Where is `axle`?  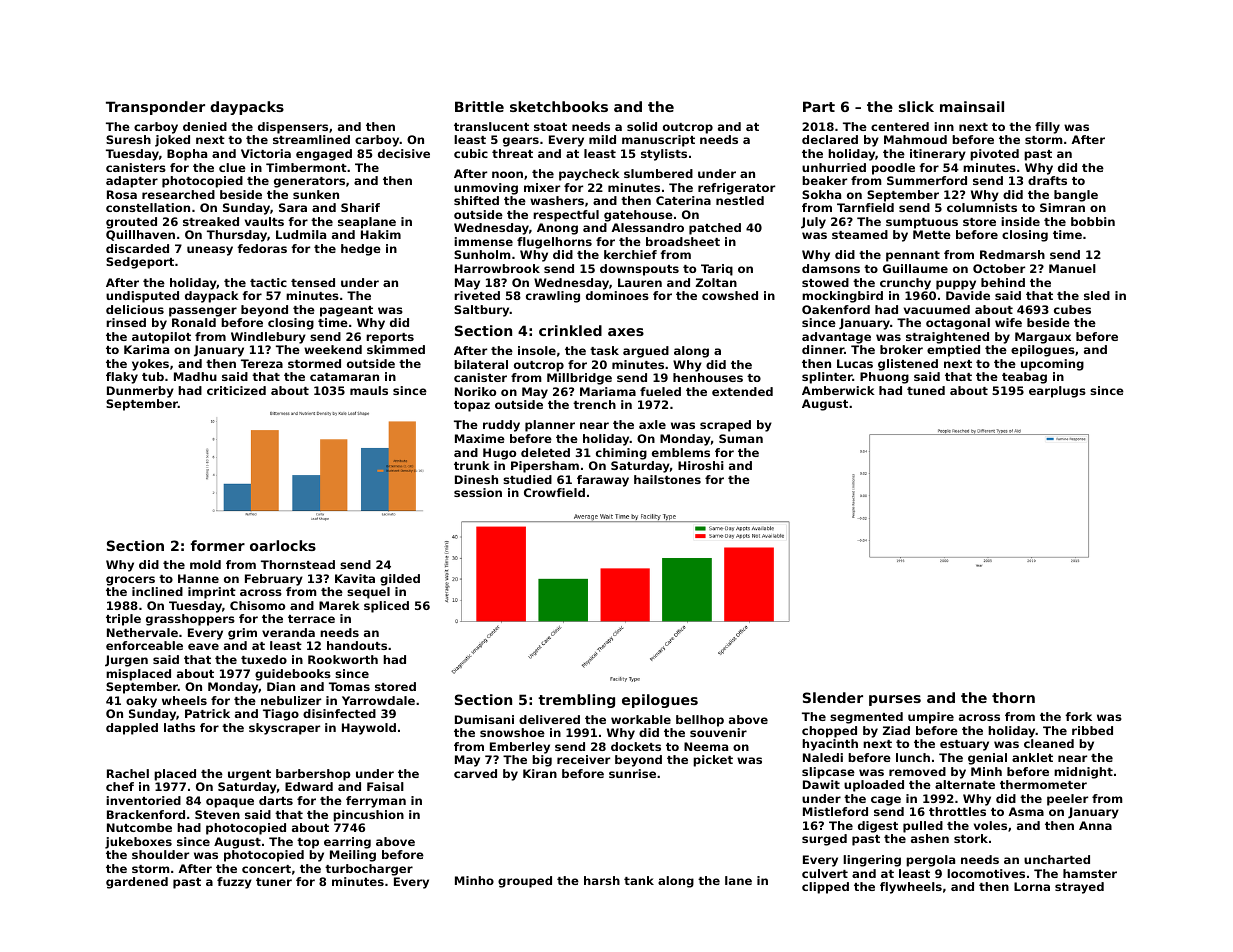 axle is located at coordinates (652, 424).
